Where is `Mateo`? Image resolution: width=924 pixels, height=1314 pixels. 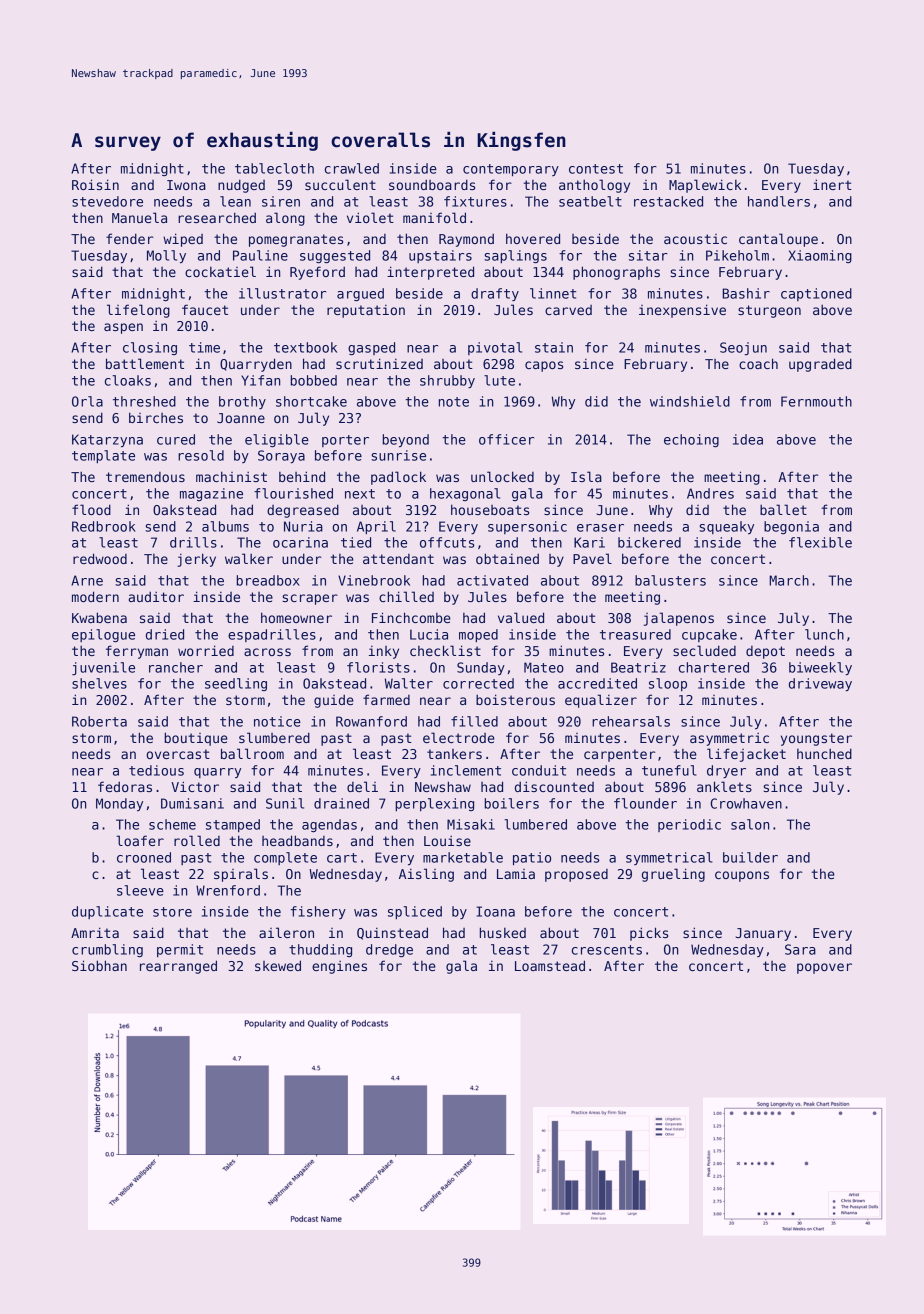 Mateo is located at coordinates (544, 667).
